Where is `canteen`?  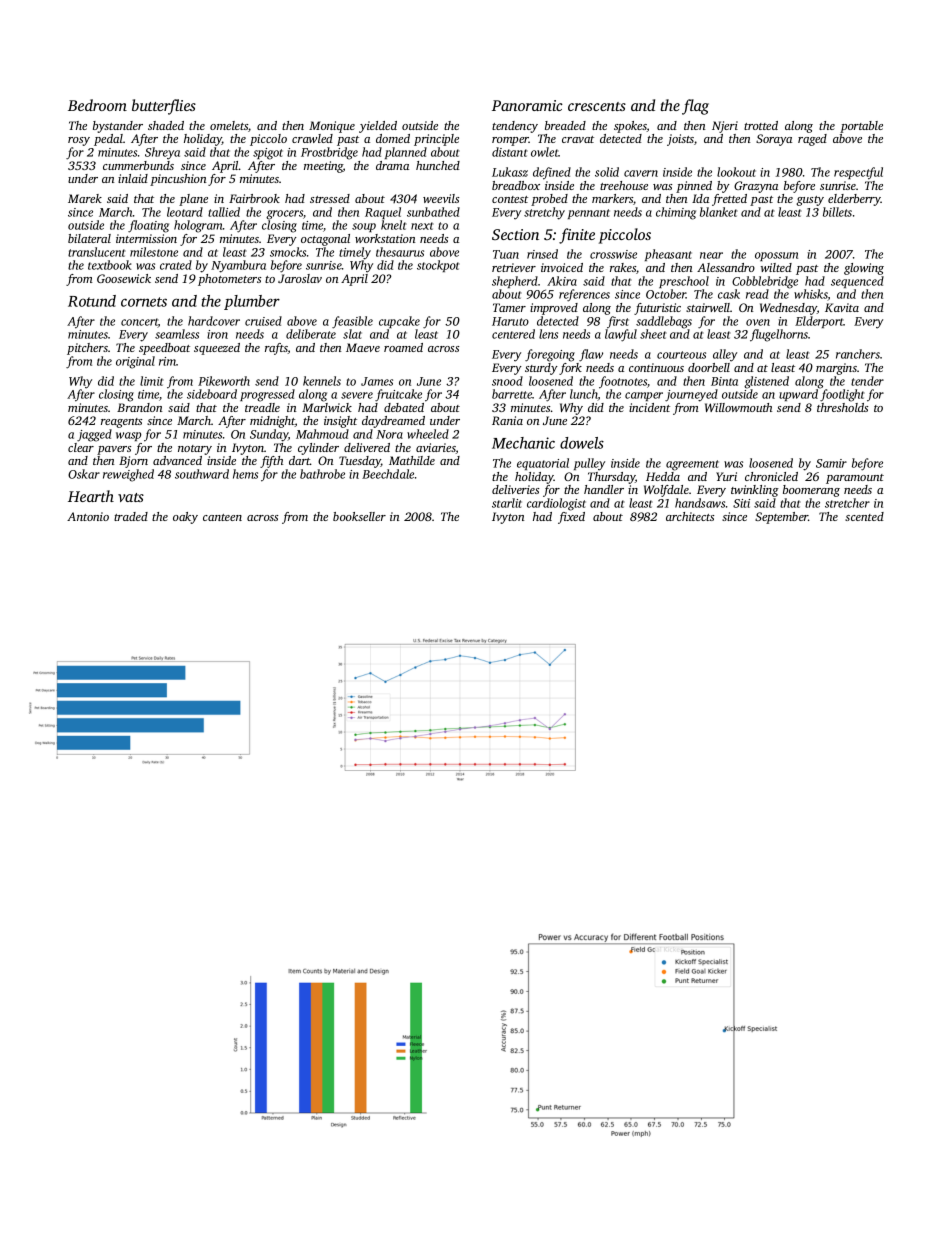 canteen is located at coordinates (222, 517).
